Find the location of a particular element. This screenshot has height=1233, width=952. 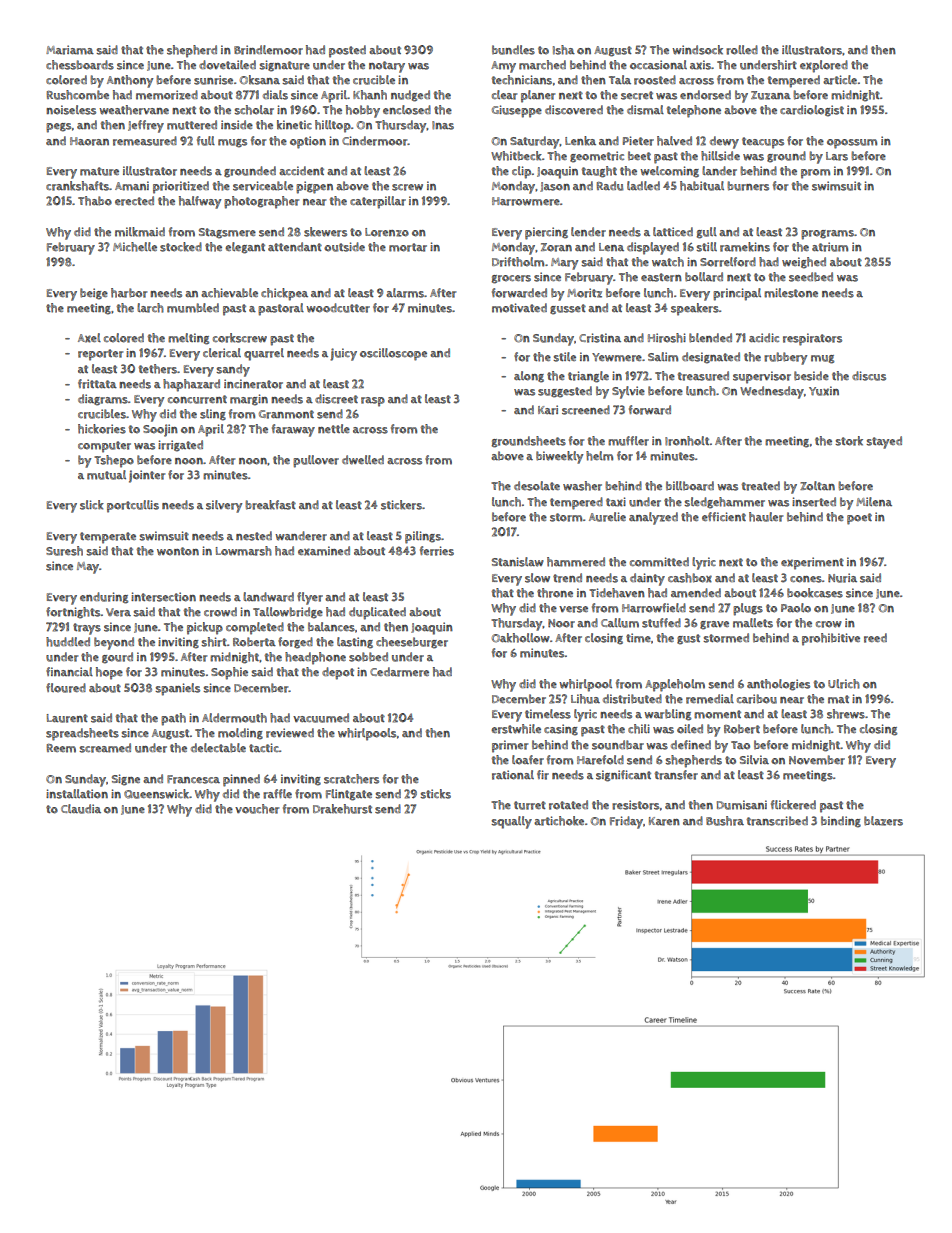

Mariama is located at coordinates (70, 50).
